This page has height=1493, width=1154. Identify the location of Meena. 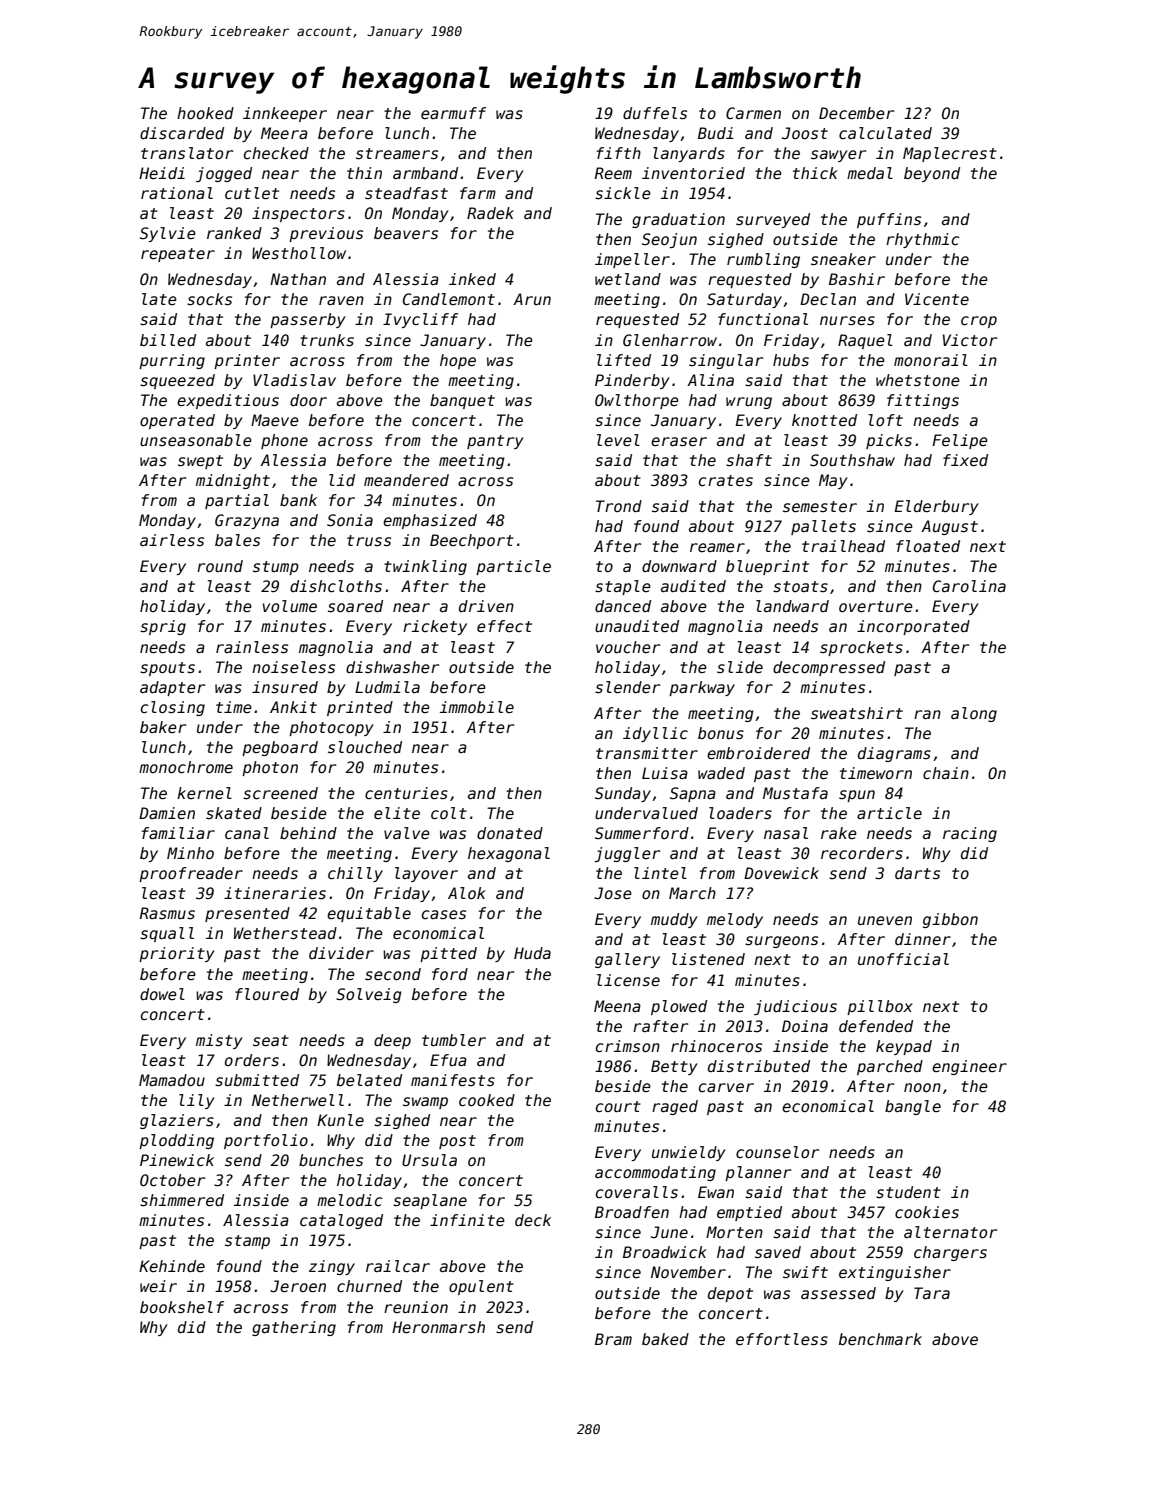
(617, 1006).
